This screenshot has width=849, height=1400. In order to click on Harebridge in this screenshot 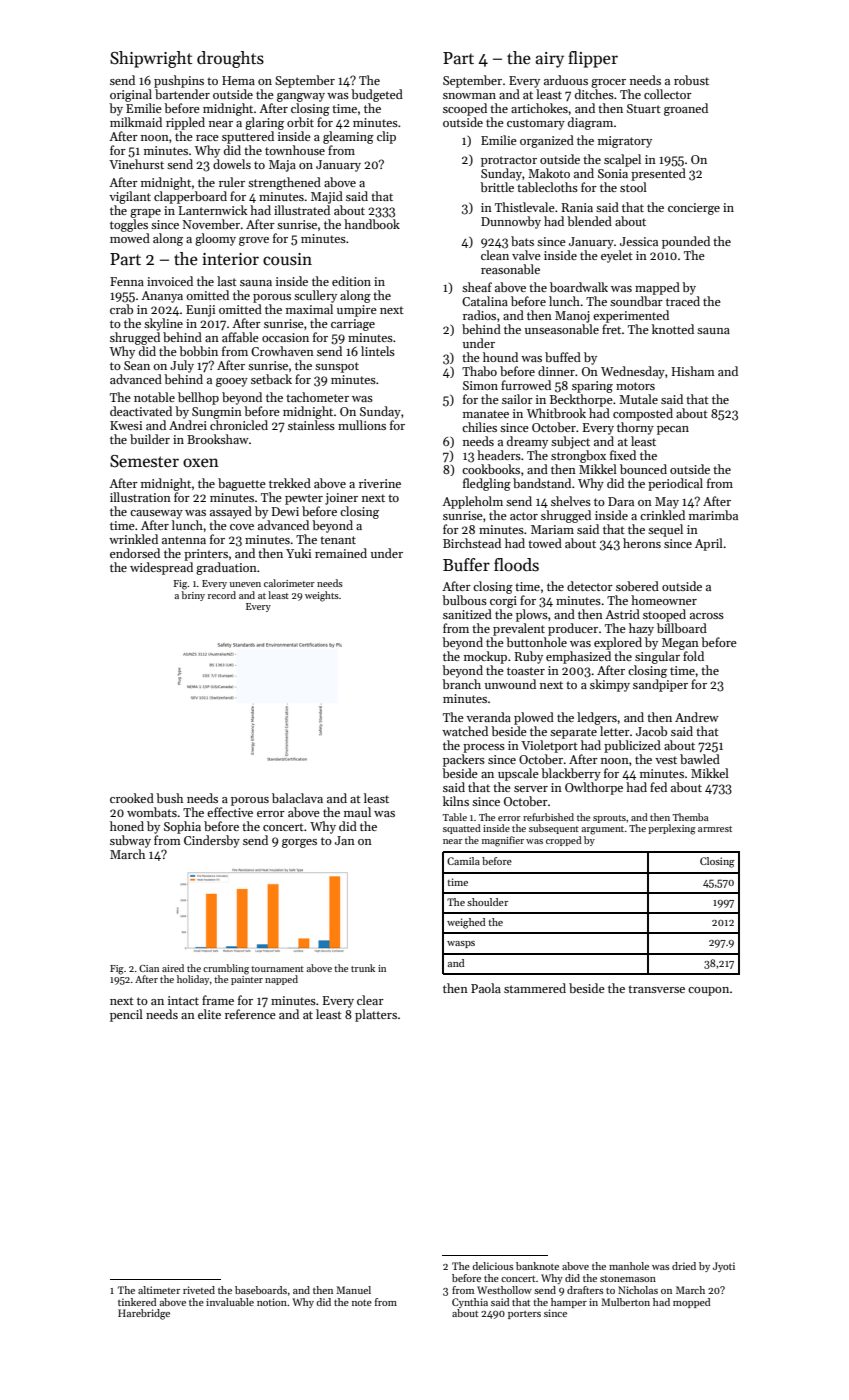, I will do `click(144, 1314)`.
